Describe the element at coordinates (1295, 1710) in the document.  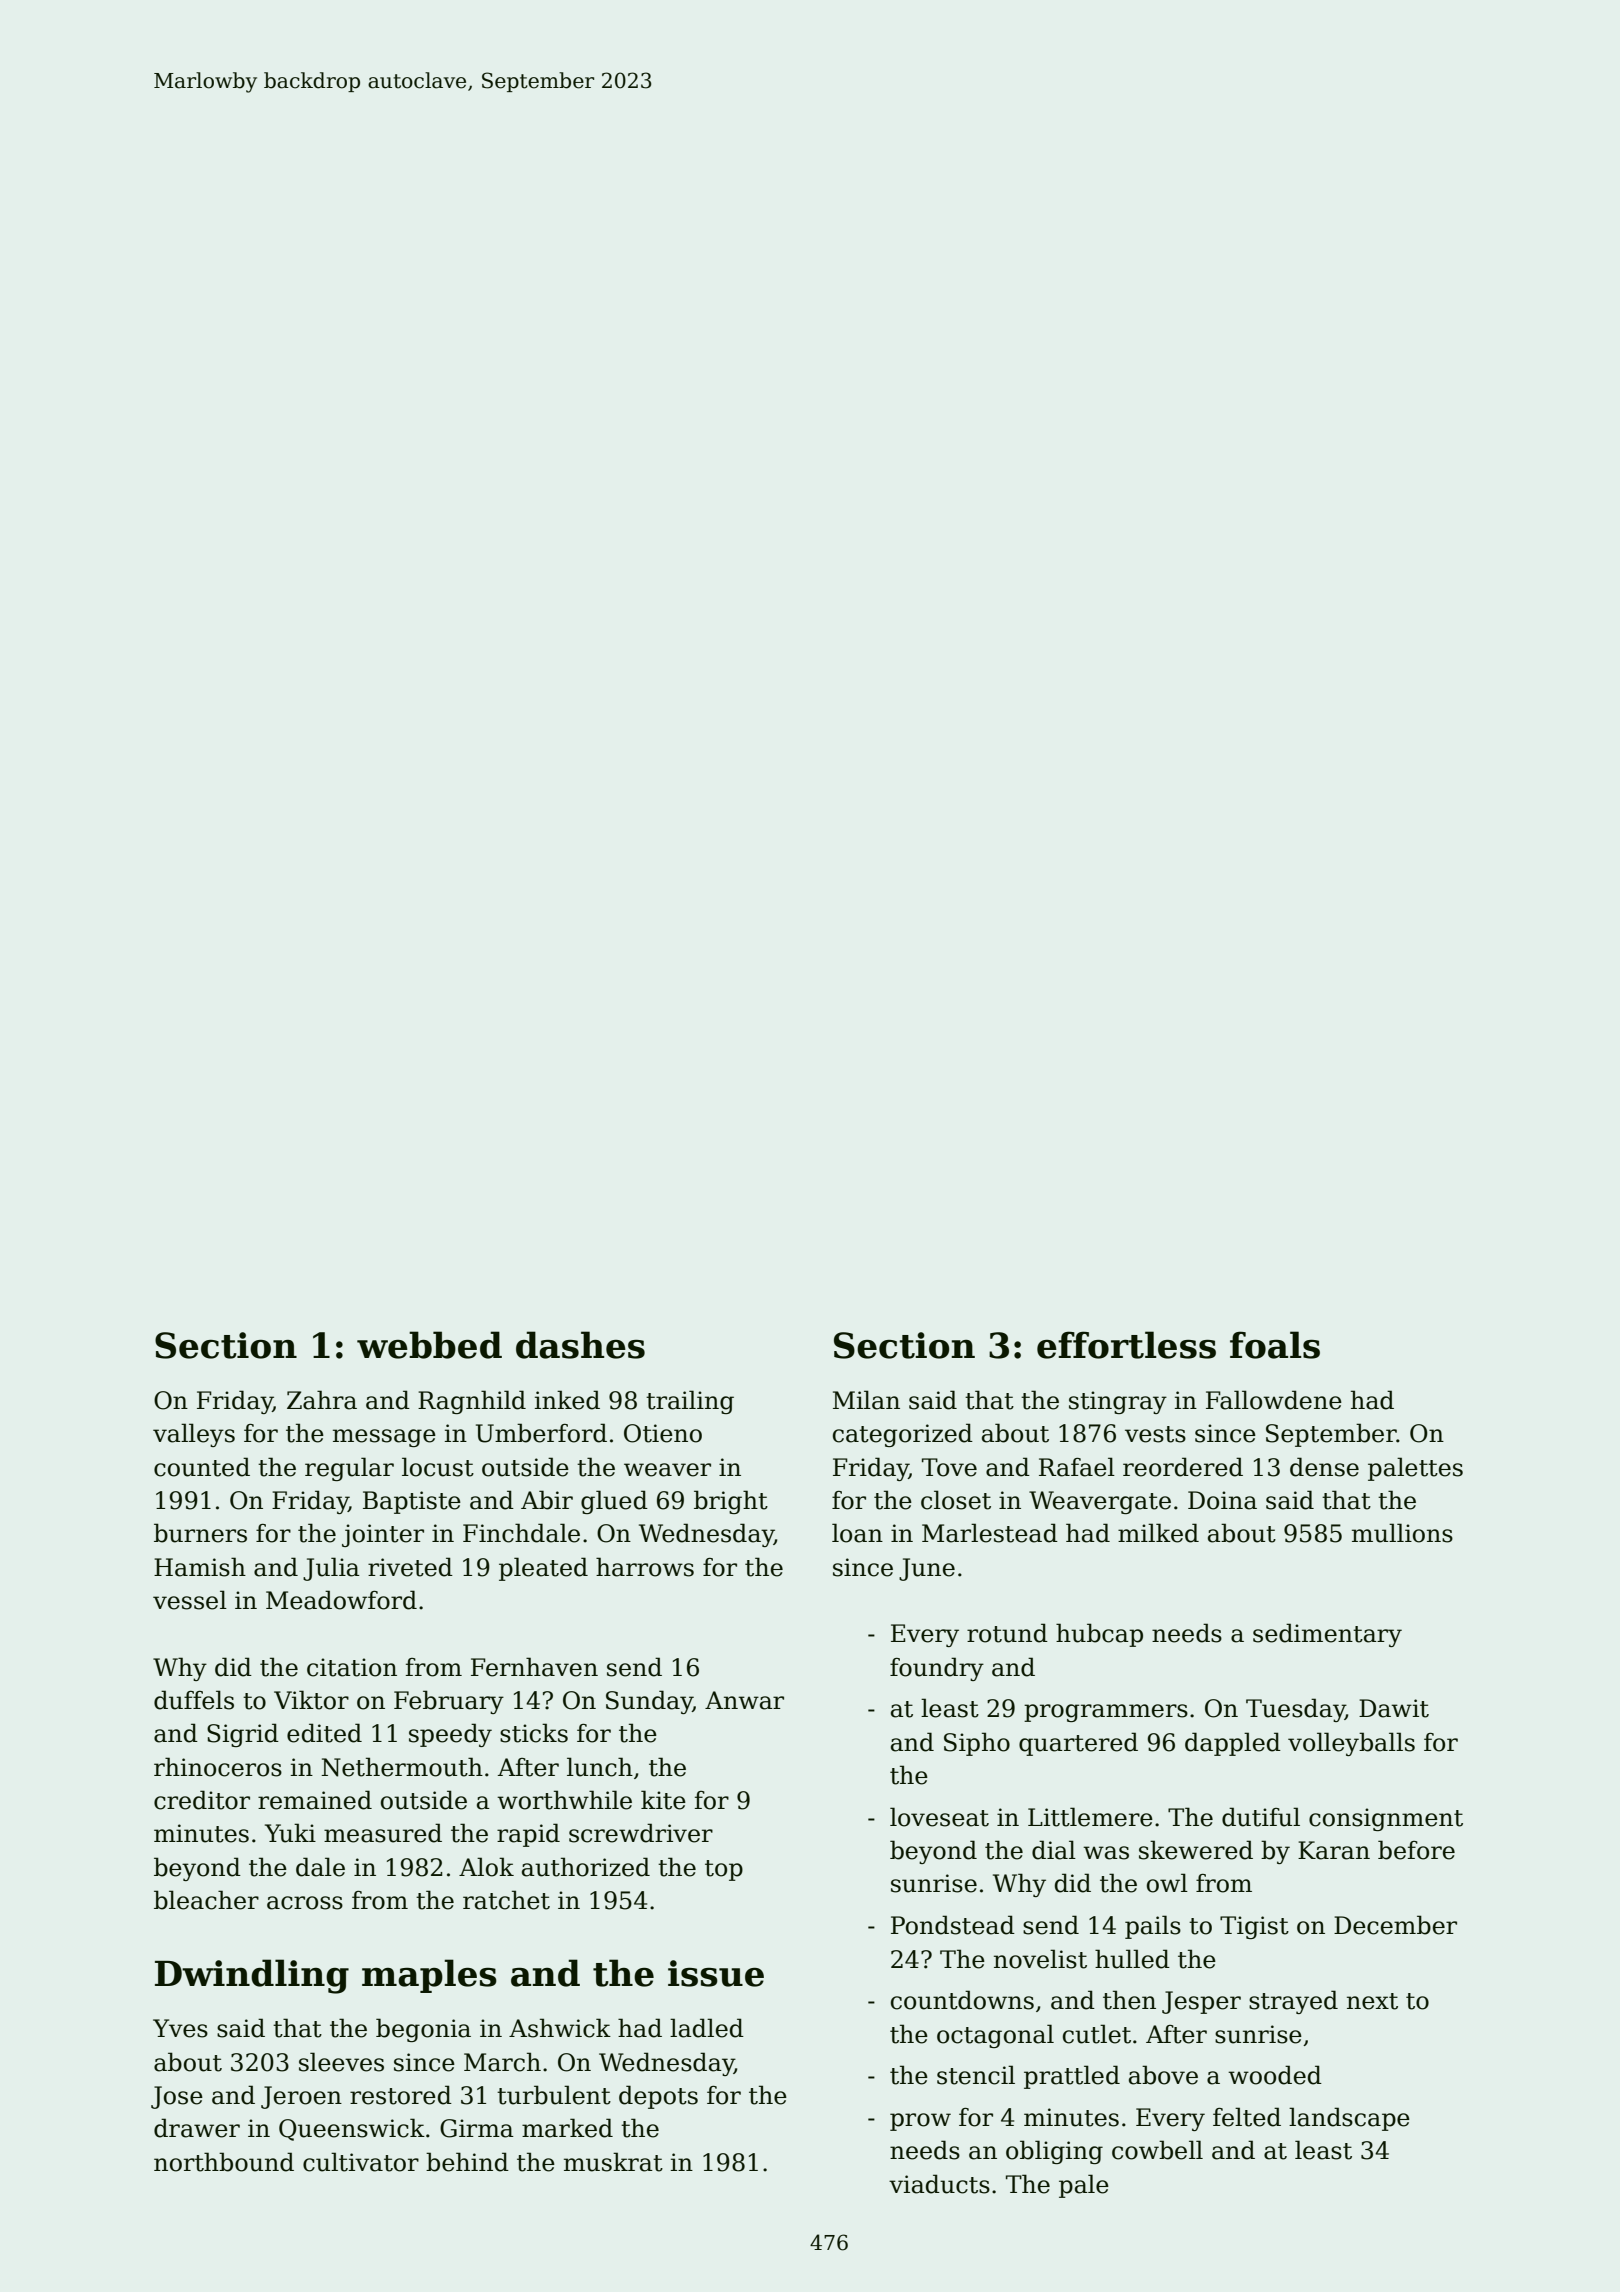
I see `Tuesday` at that location.
